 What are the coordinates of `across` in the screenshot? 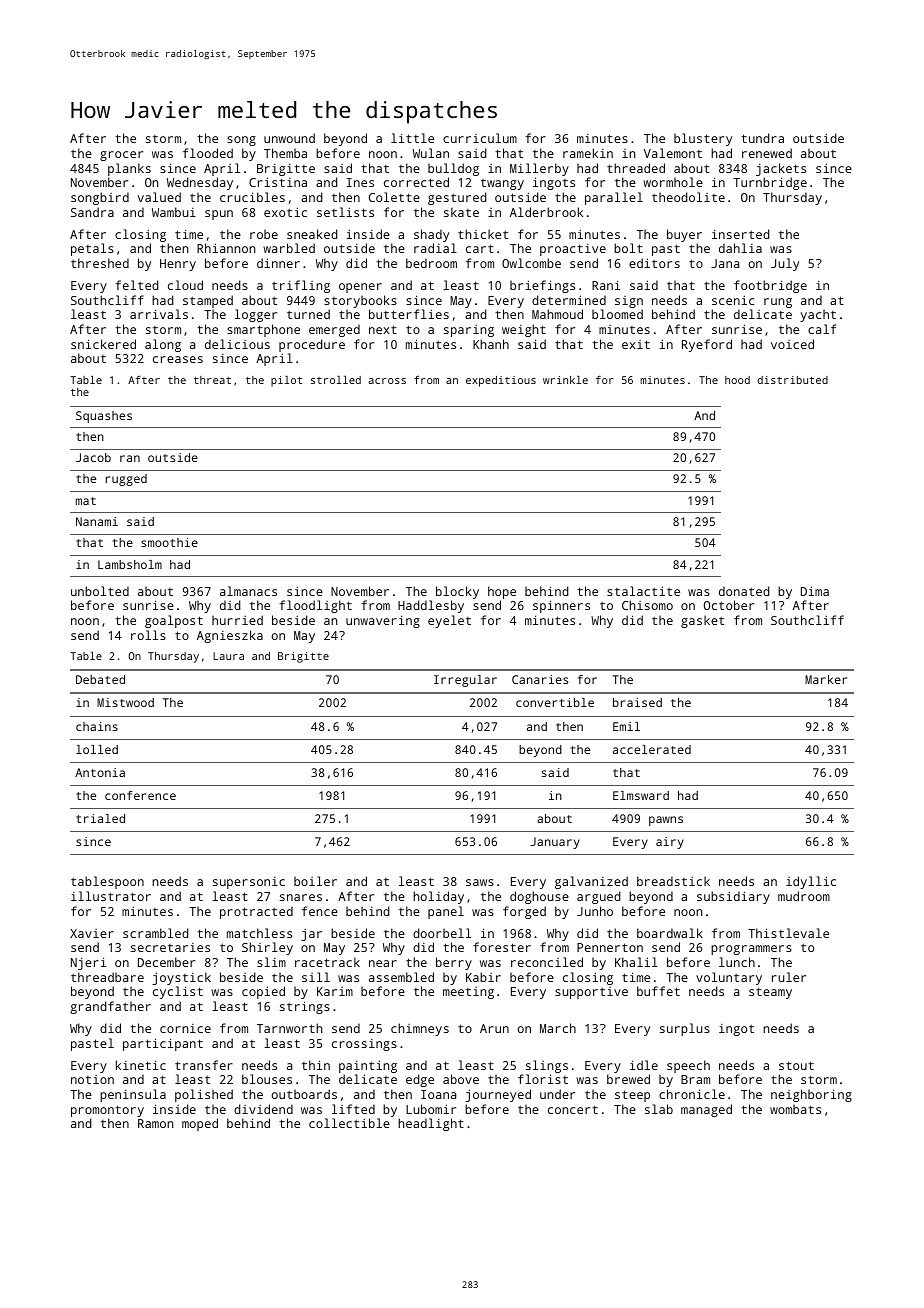 It's located at (387, 381).
